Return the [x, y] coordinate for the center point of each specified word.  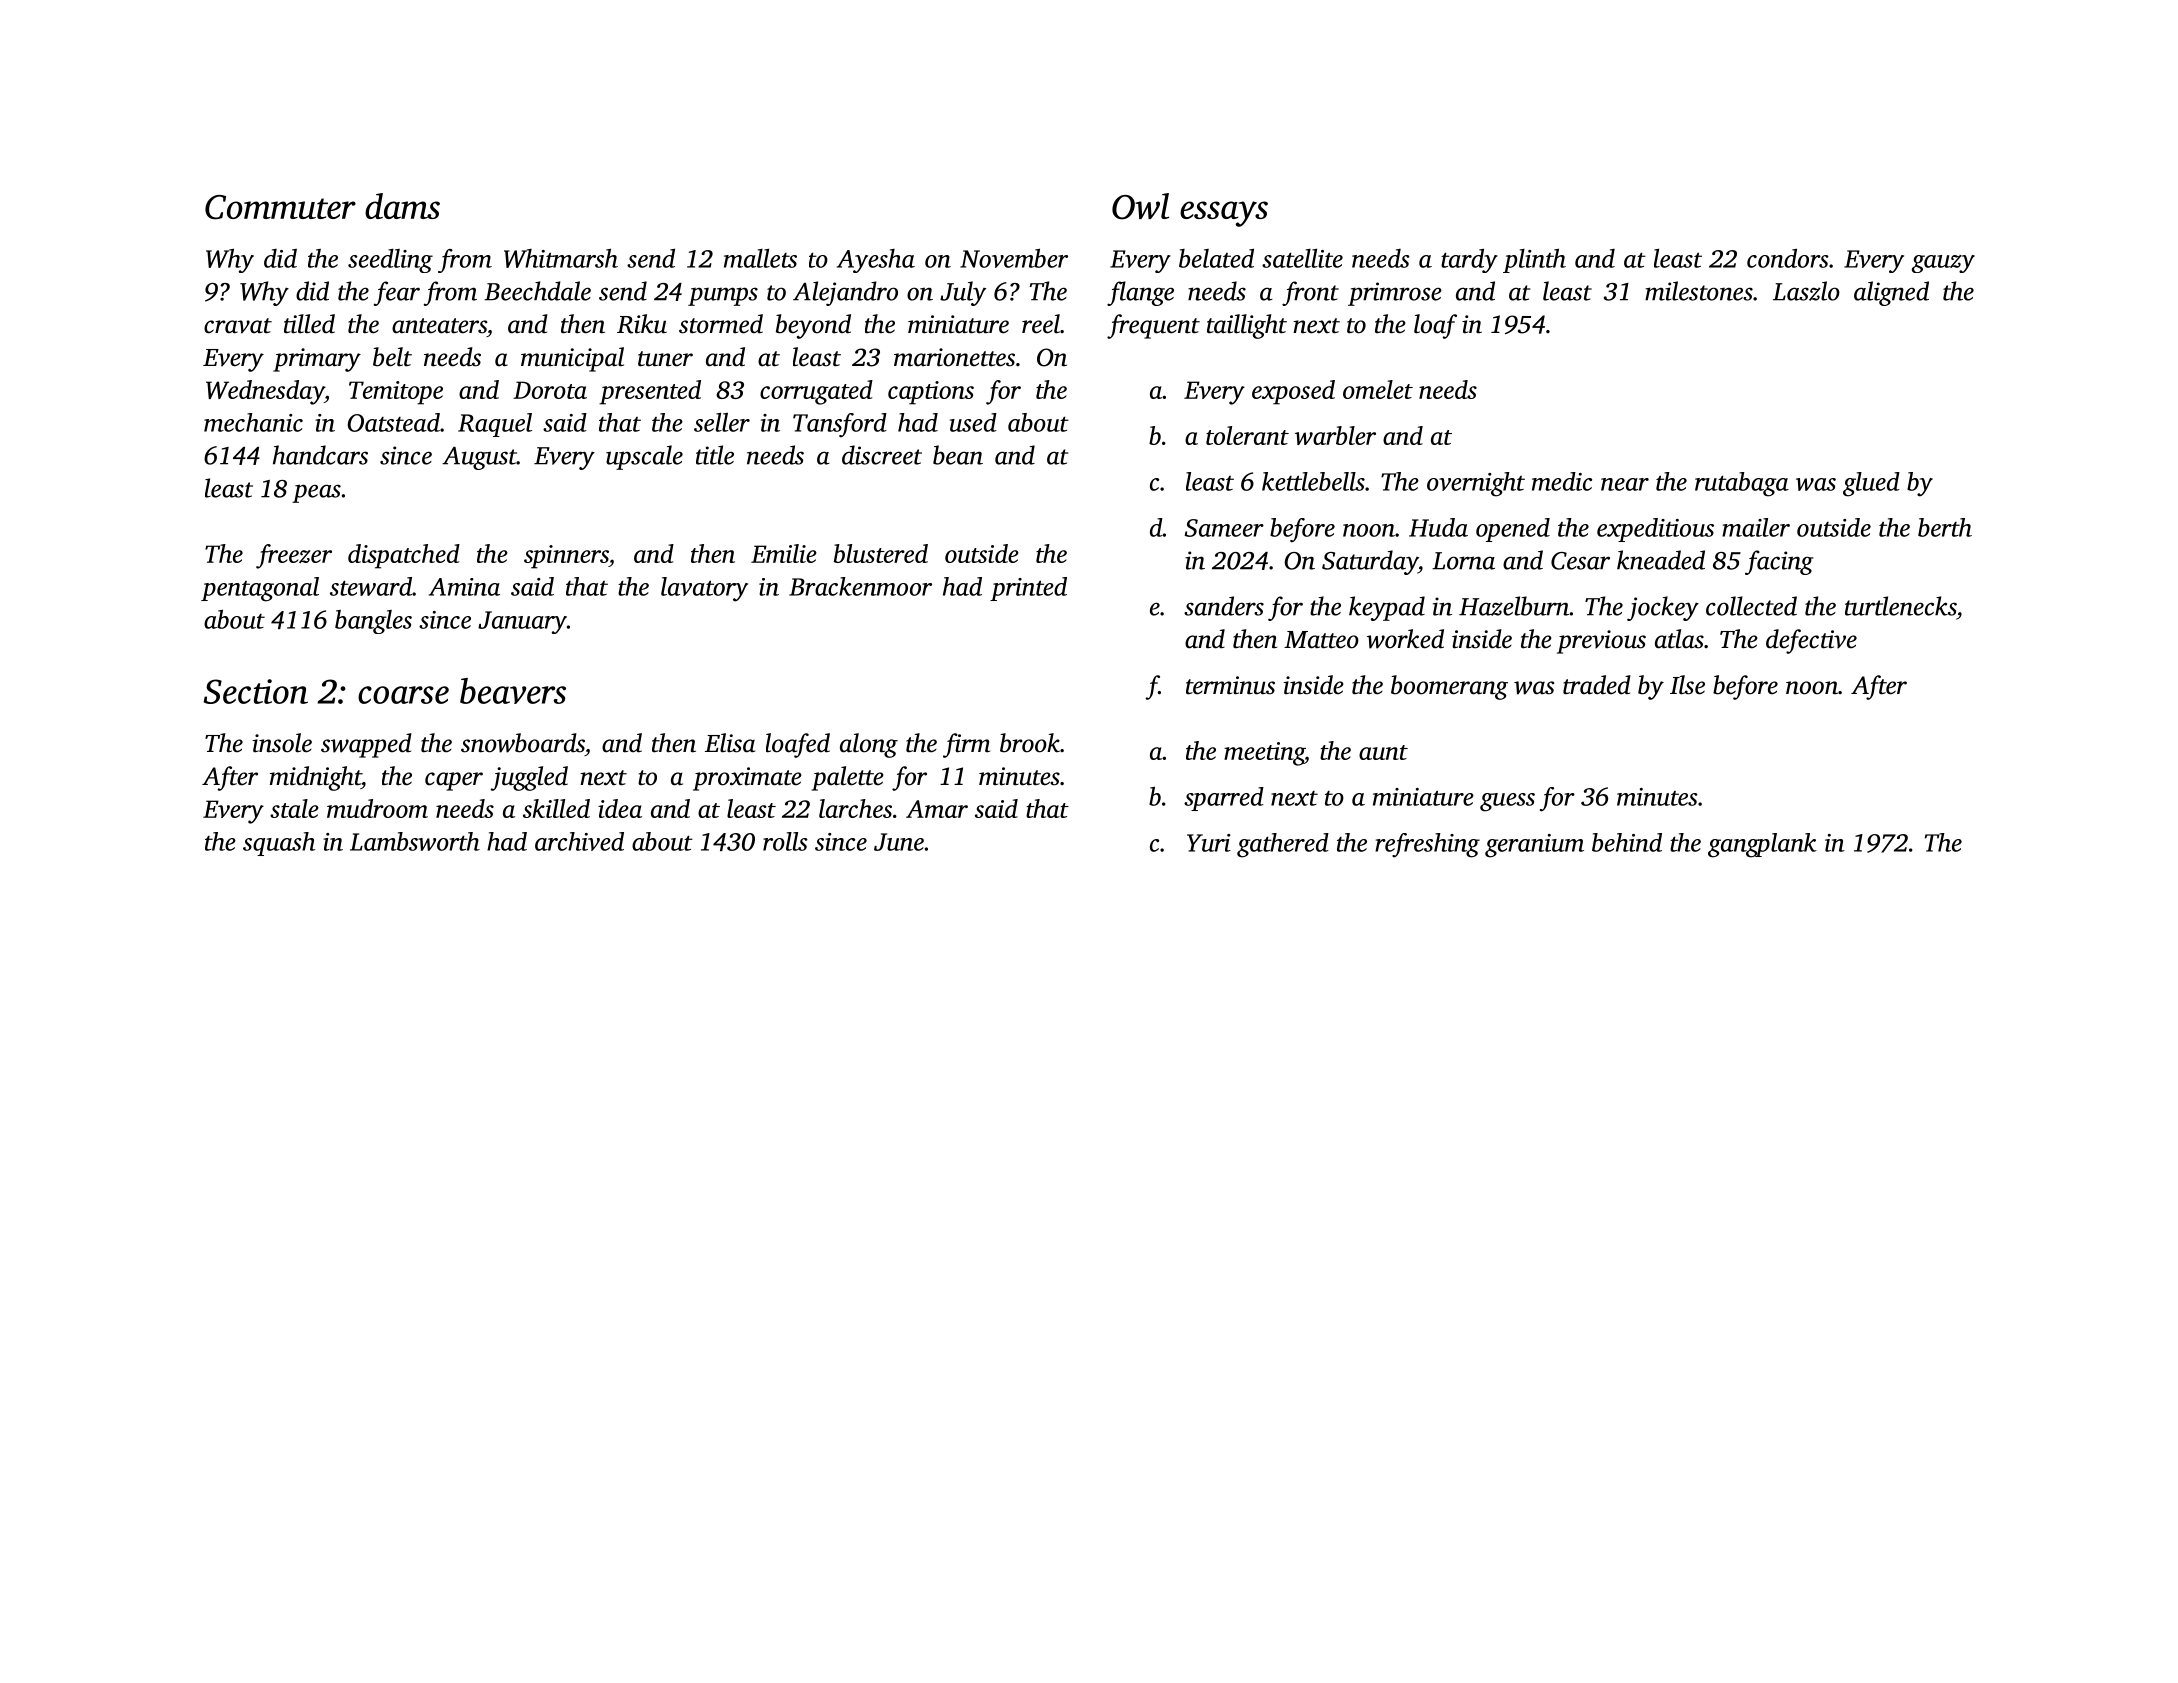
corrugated [816, 392]
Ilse [1687, 685]
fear [397, 293]
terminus [1230, 685]
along [869, 745]
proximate [747, 779]
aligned [1891, 293]
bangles [373, 622]
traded [1597, 685]
